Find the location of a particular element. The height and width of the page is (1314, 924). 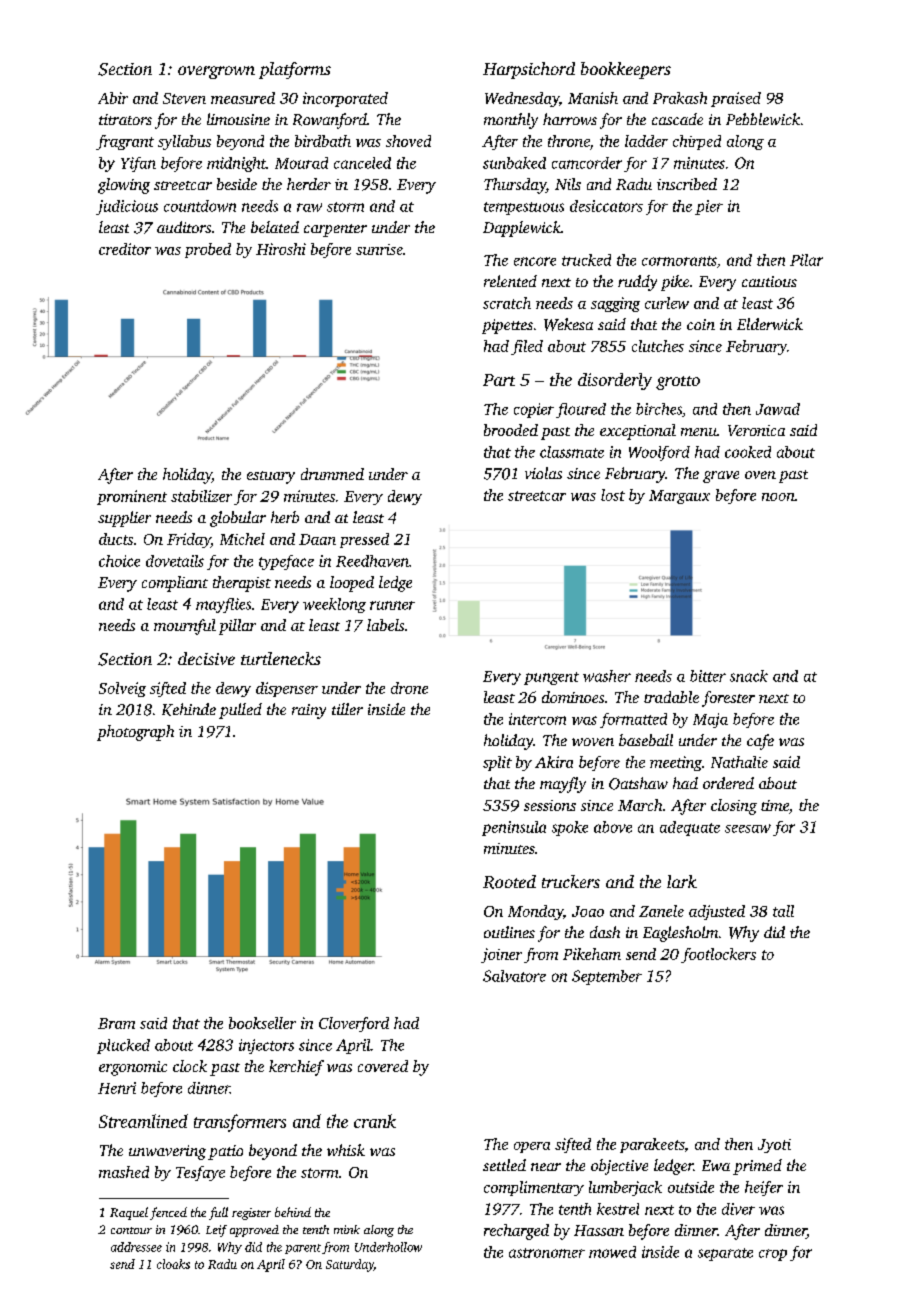

snack is located at coordinates (749, 676).
